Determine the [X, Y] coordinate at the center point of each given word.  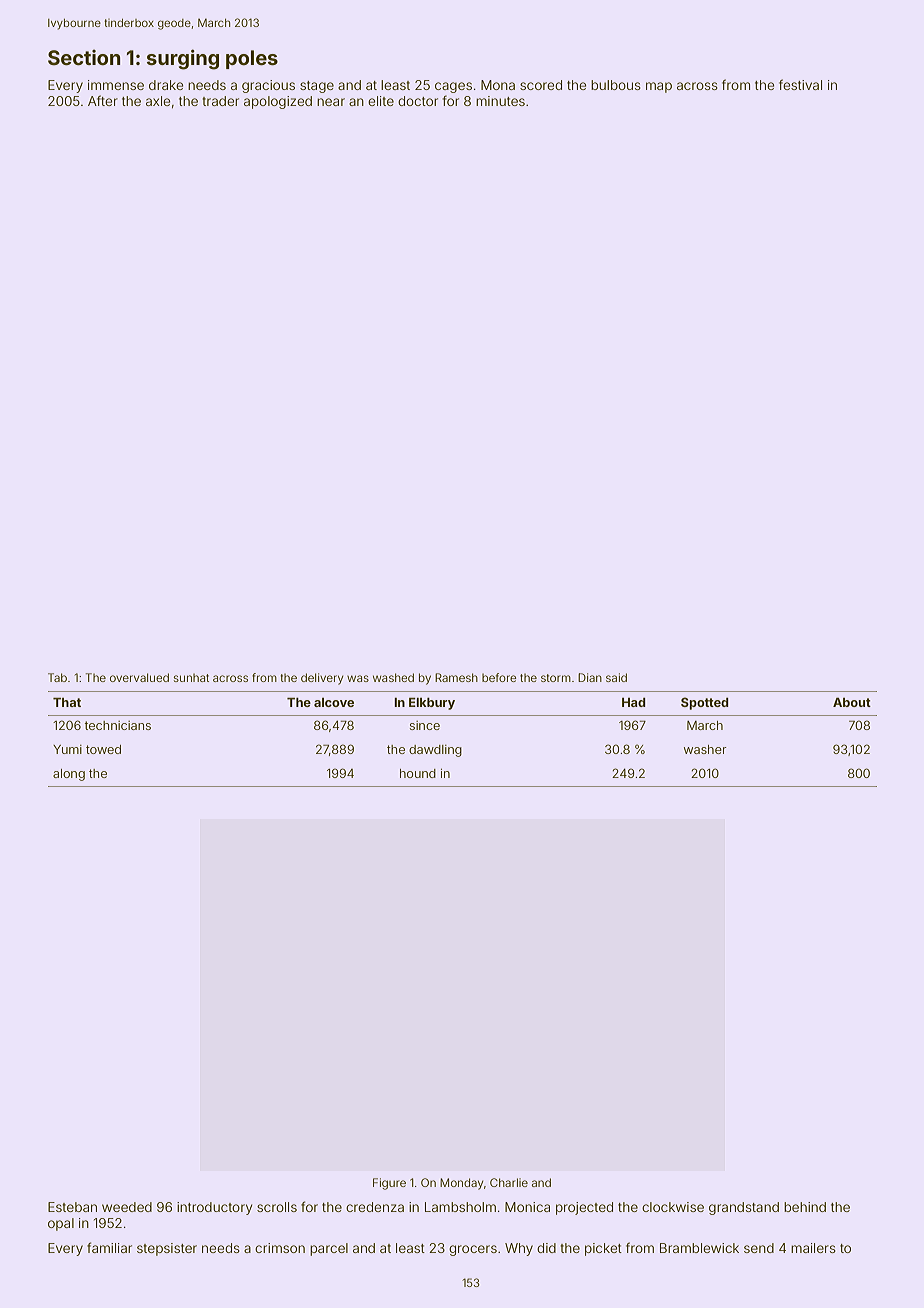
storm [556, 678]
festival [800, 84]
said [616, 677]
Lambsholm [460, 1207]
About [852, 702]
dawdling [435, 751]
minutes [500, 101]
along [69, 775]
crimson [280, 1248]
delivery [322, 679]
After [103, 100]
